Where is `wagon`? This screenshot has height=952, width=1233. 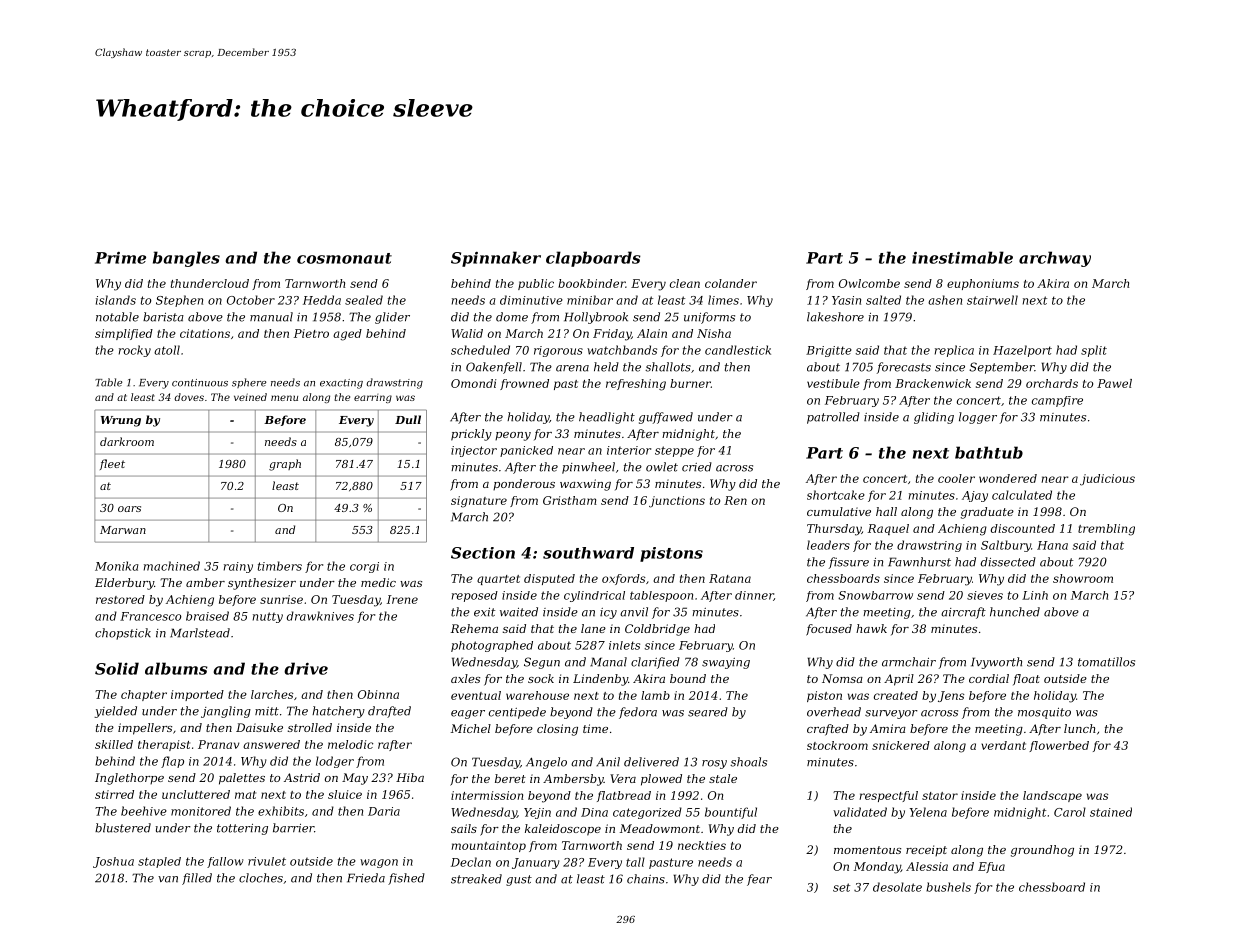
wagon is located at coordinates (379, 863).
